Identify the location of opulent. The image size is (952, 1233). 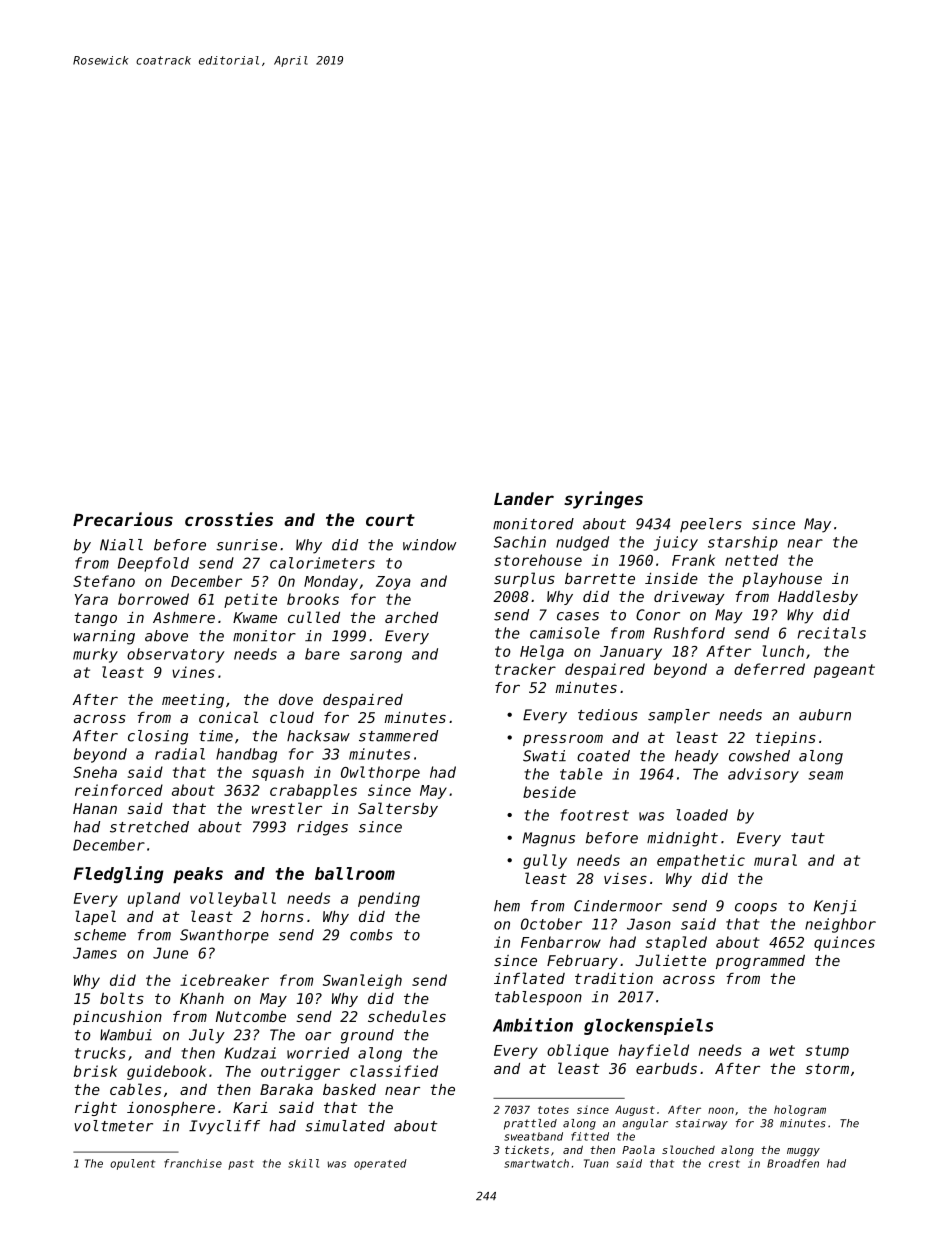
(132, 1164).
